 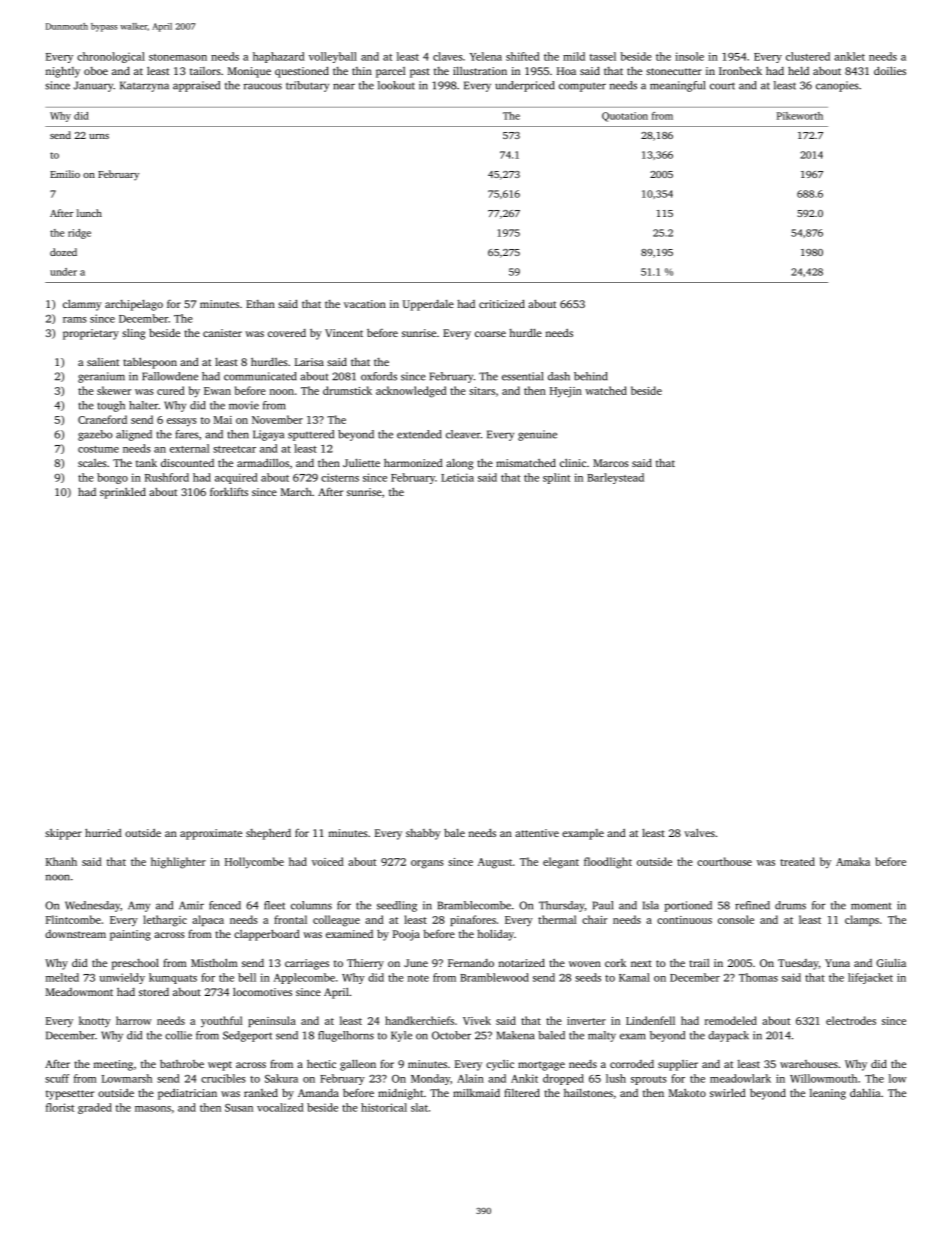 What do you see at coordinates (689, 56) in the screenshot?
I see `insole` at bounding box center [689, 56].
